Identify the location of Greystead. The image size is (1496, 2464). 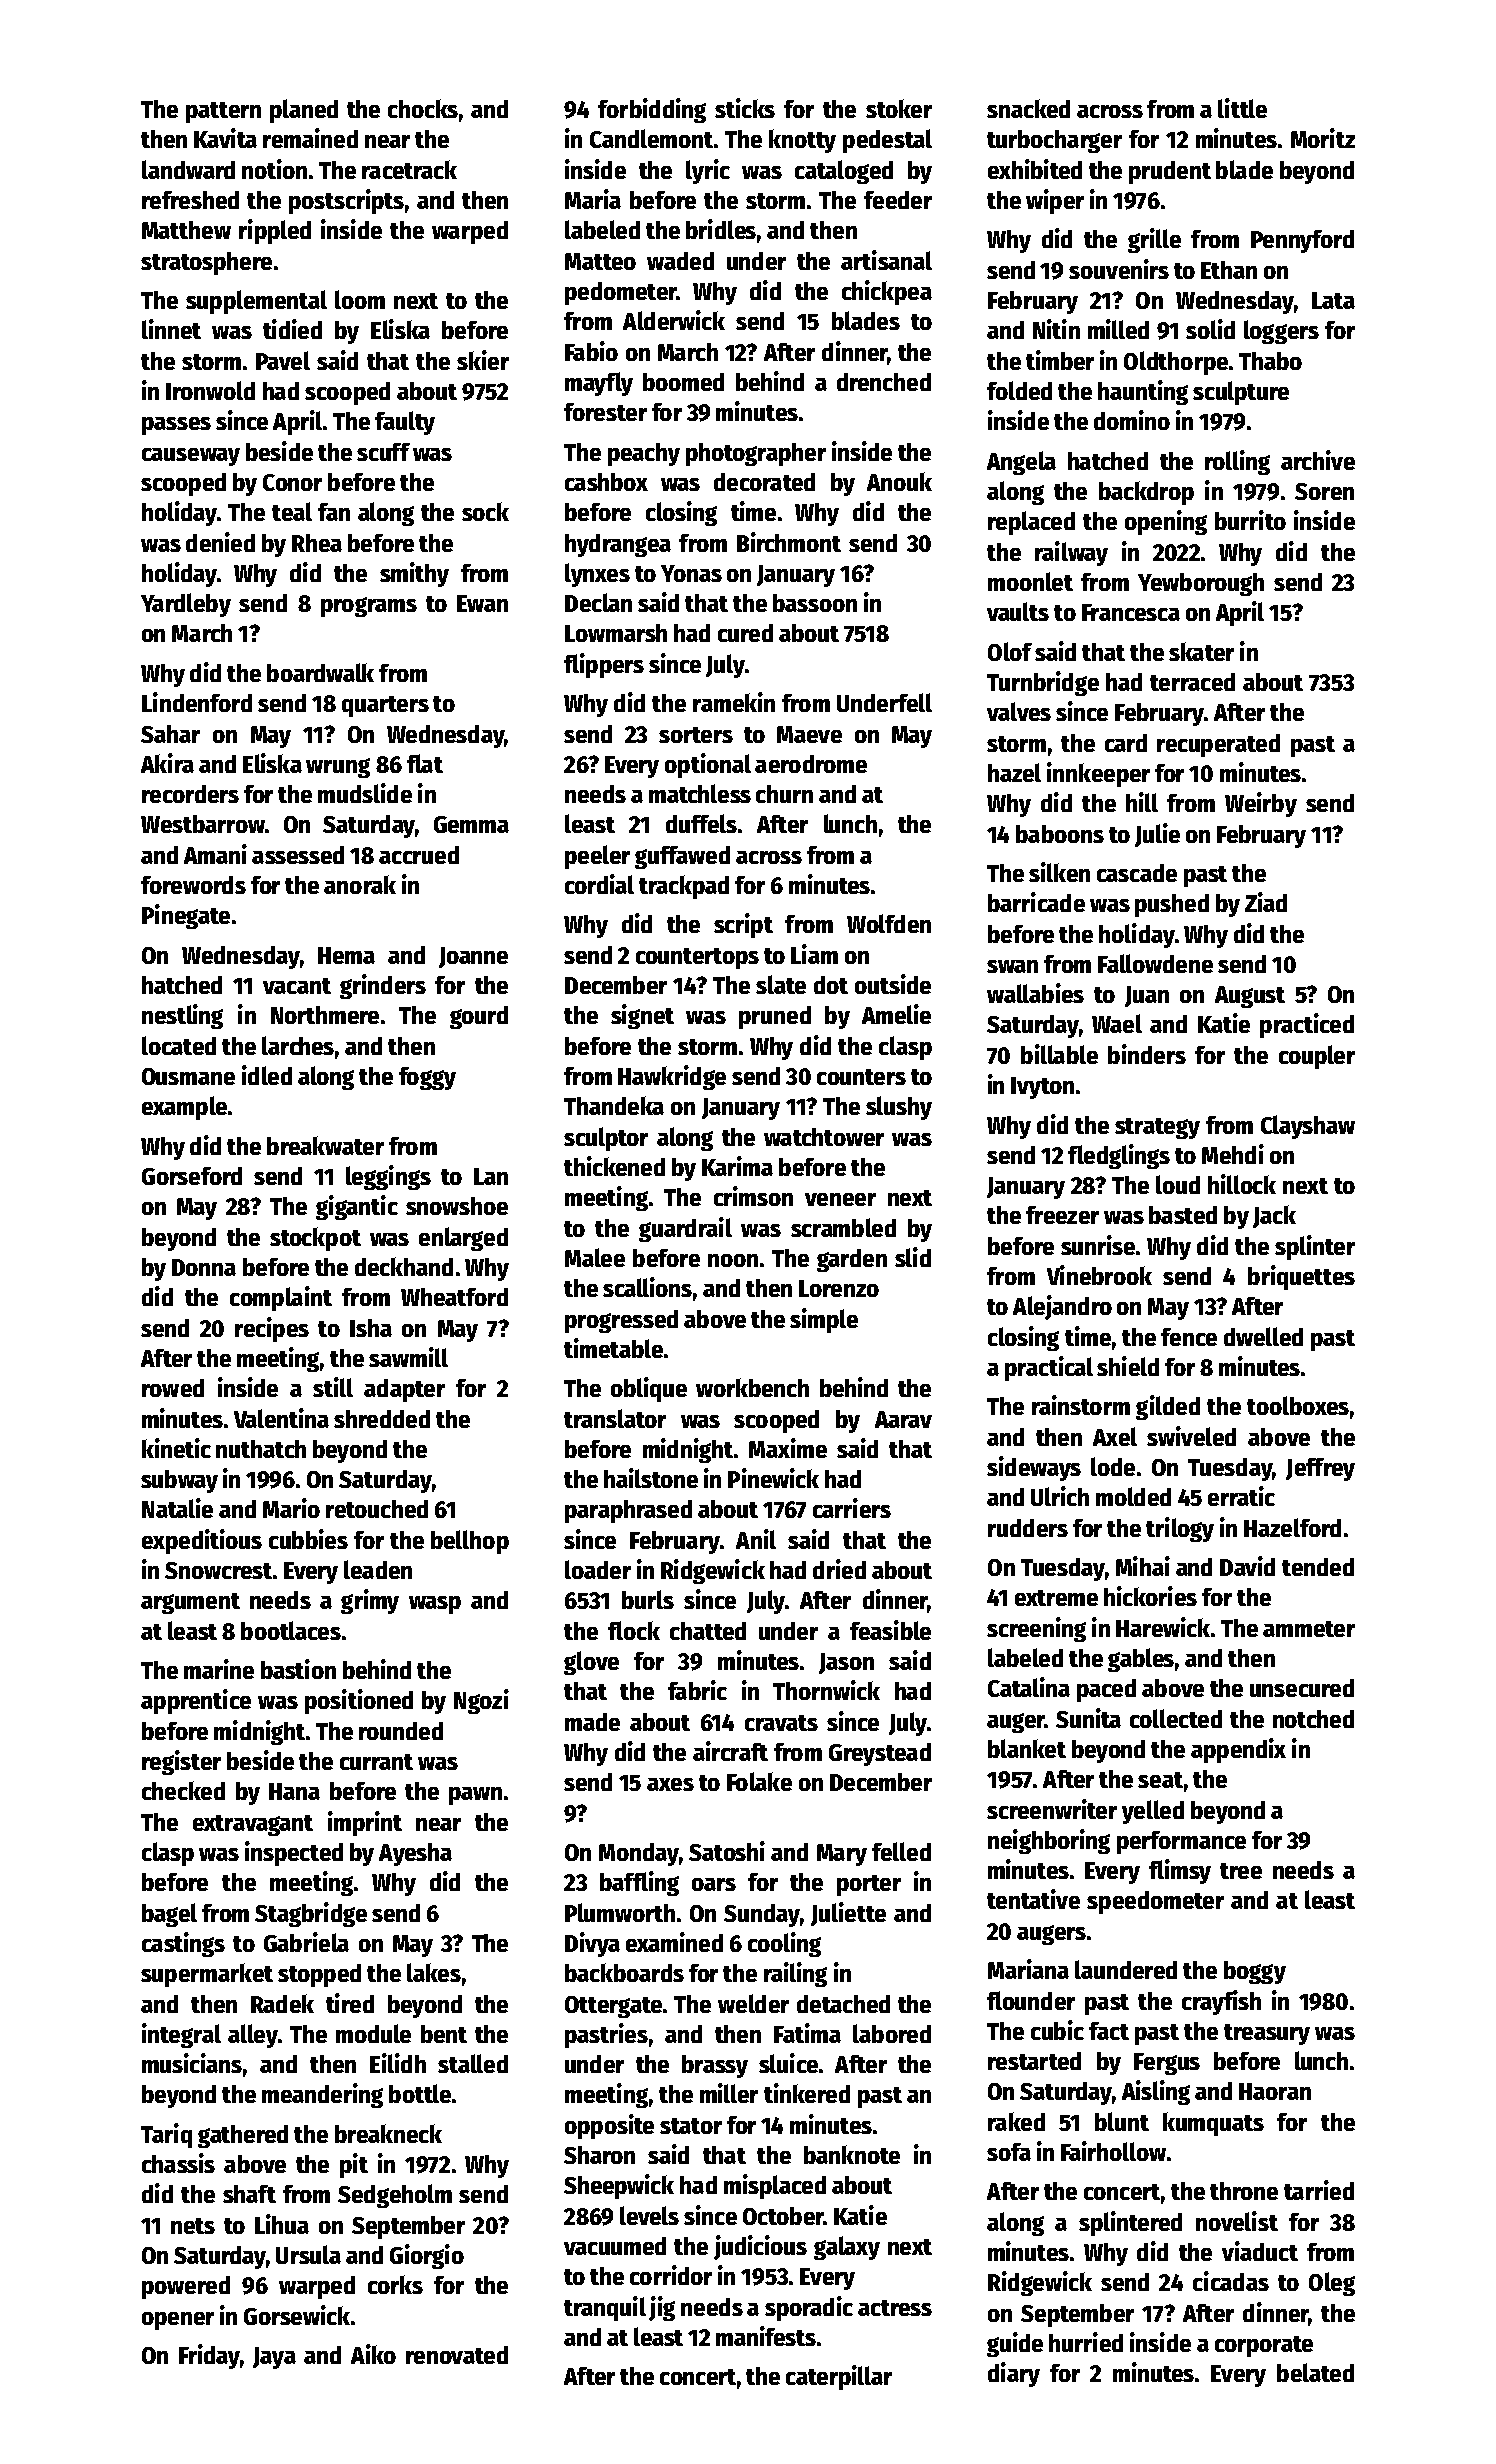
(880, 1754).
